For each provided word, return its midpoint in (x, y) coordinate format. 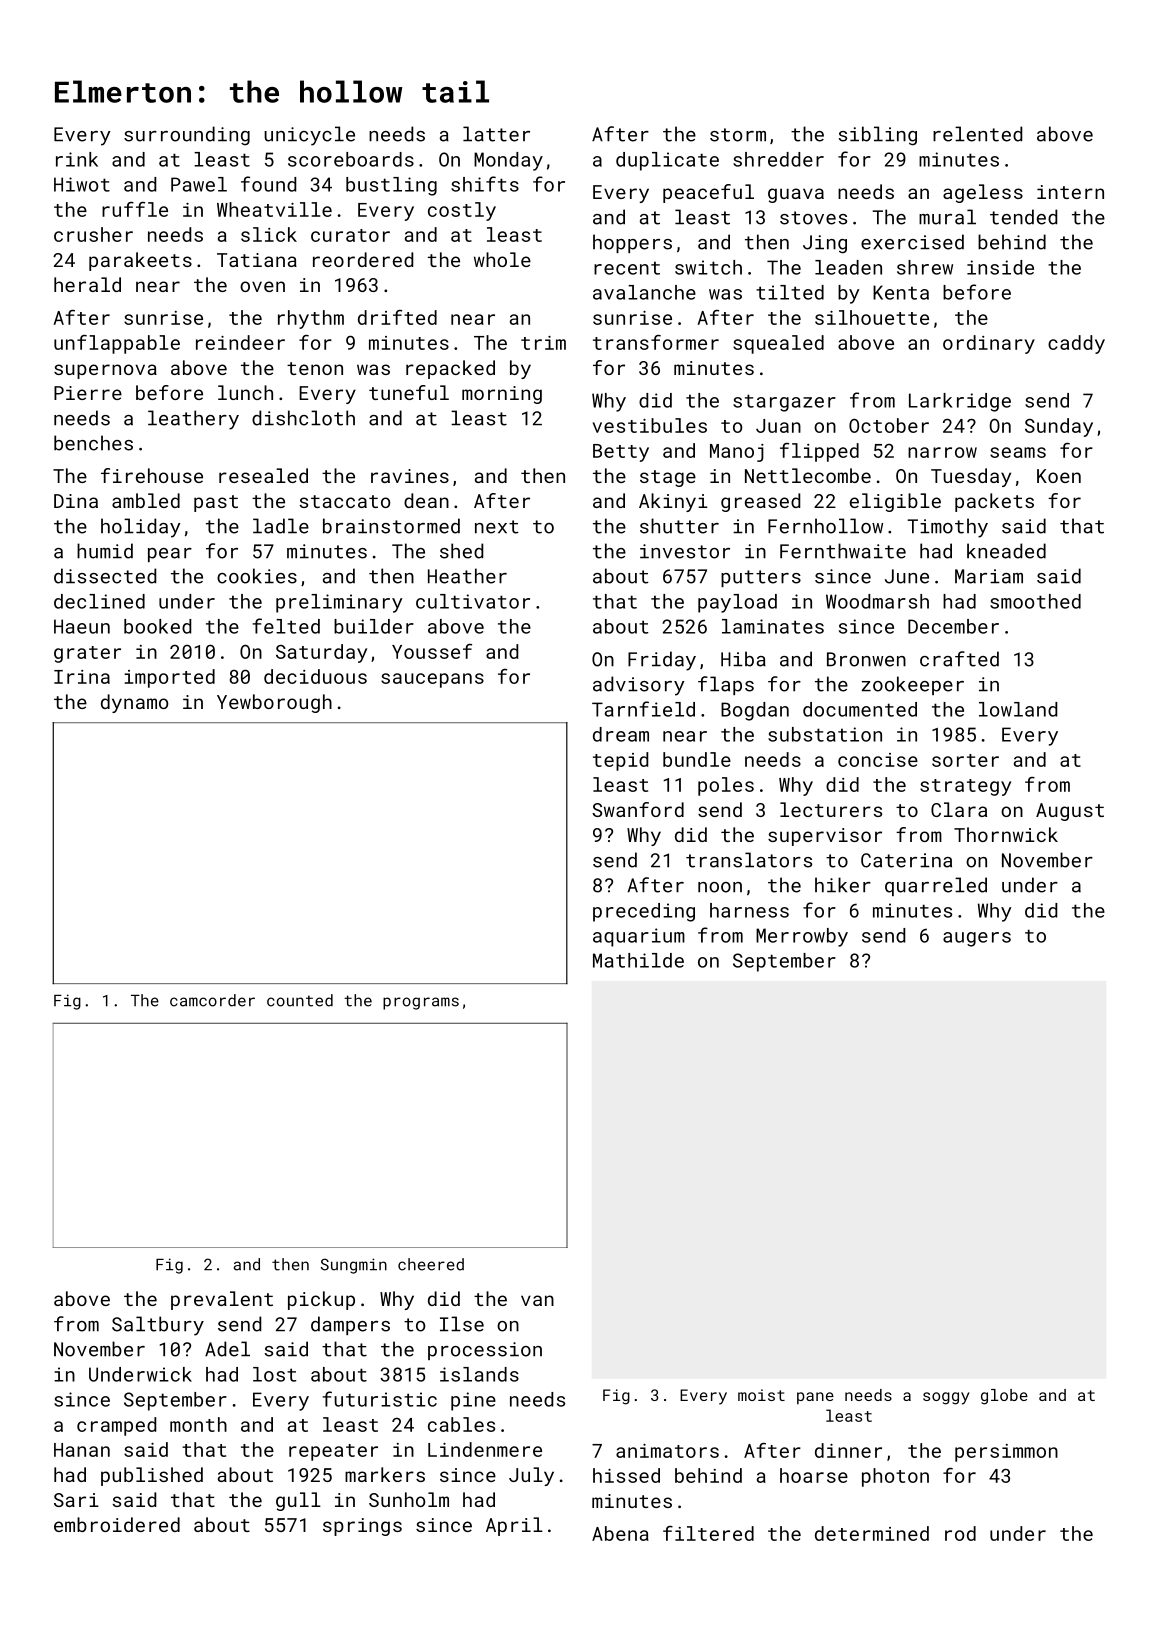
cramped (116, 1426)
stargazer (784, 403)
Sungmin (354, 1266)
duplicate (667, 161)
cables (461, 1424)
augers (977, 939)
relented (977, 134)
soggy (946, 1398)
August (1070, 812)
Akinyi (673, 502)
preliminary (339, 603)
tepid (620, 761)
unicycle (309, 136)
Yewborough (274, 703)
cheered (431, 1264)
